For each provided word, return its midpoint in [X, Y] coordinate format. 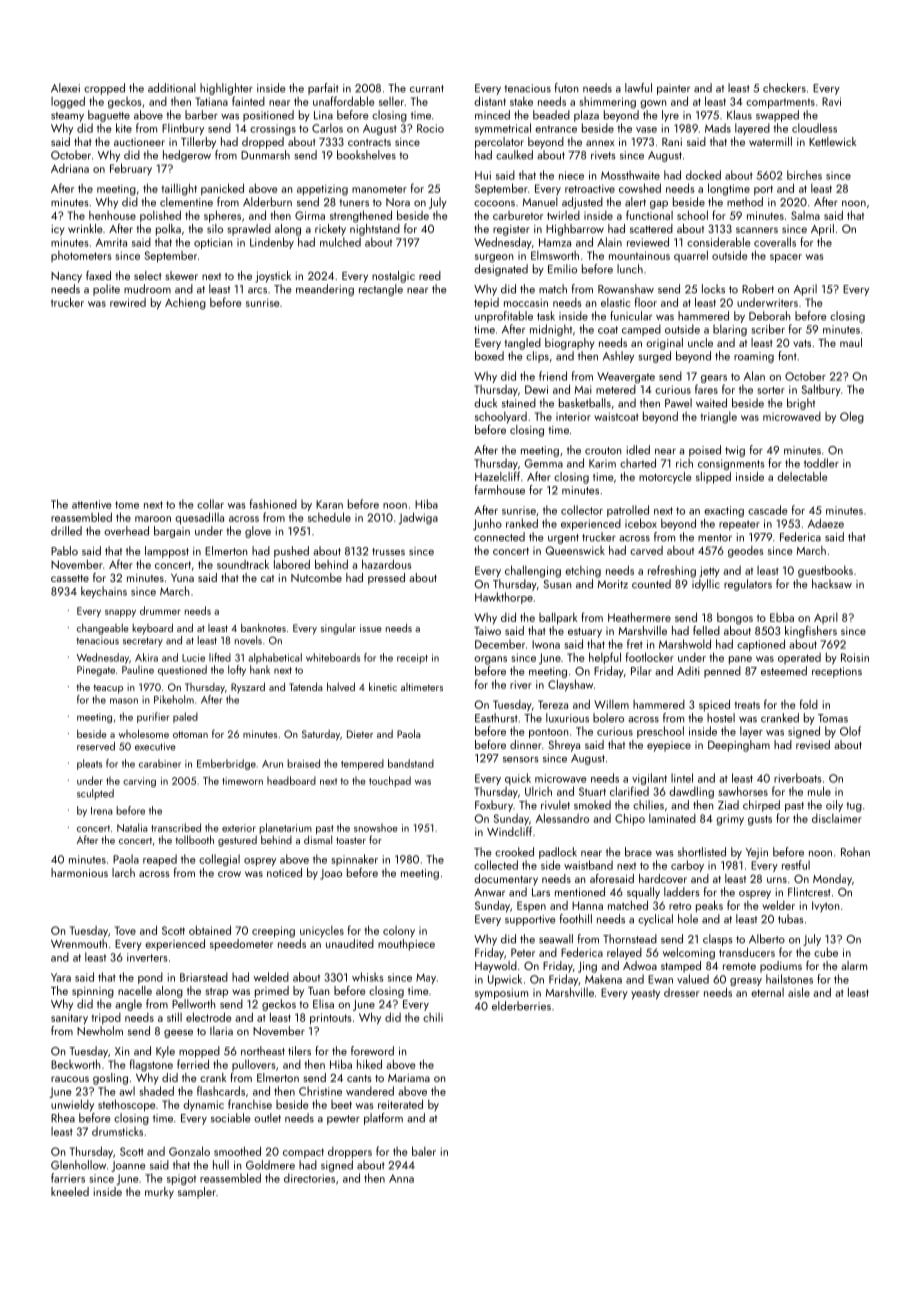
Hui [483, 175]
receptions [837, 672]
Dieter [360, 734]
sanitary [69, 1018]
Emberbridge [226, 764]
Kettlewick [832, 141]
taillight [179, 189]
